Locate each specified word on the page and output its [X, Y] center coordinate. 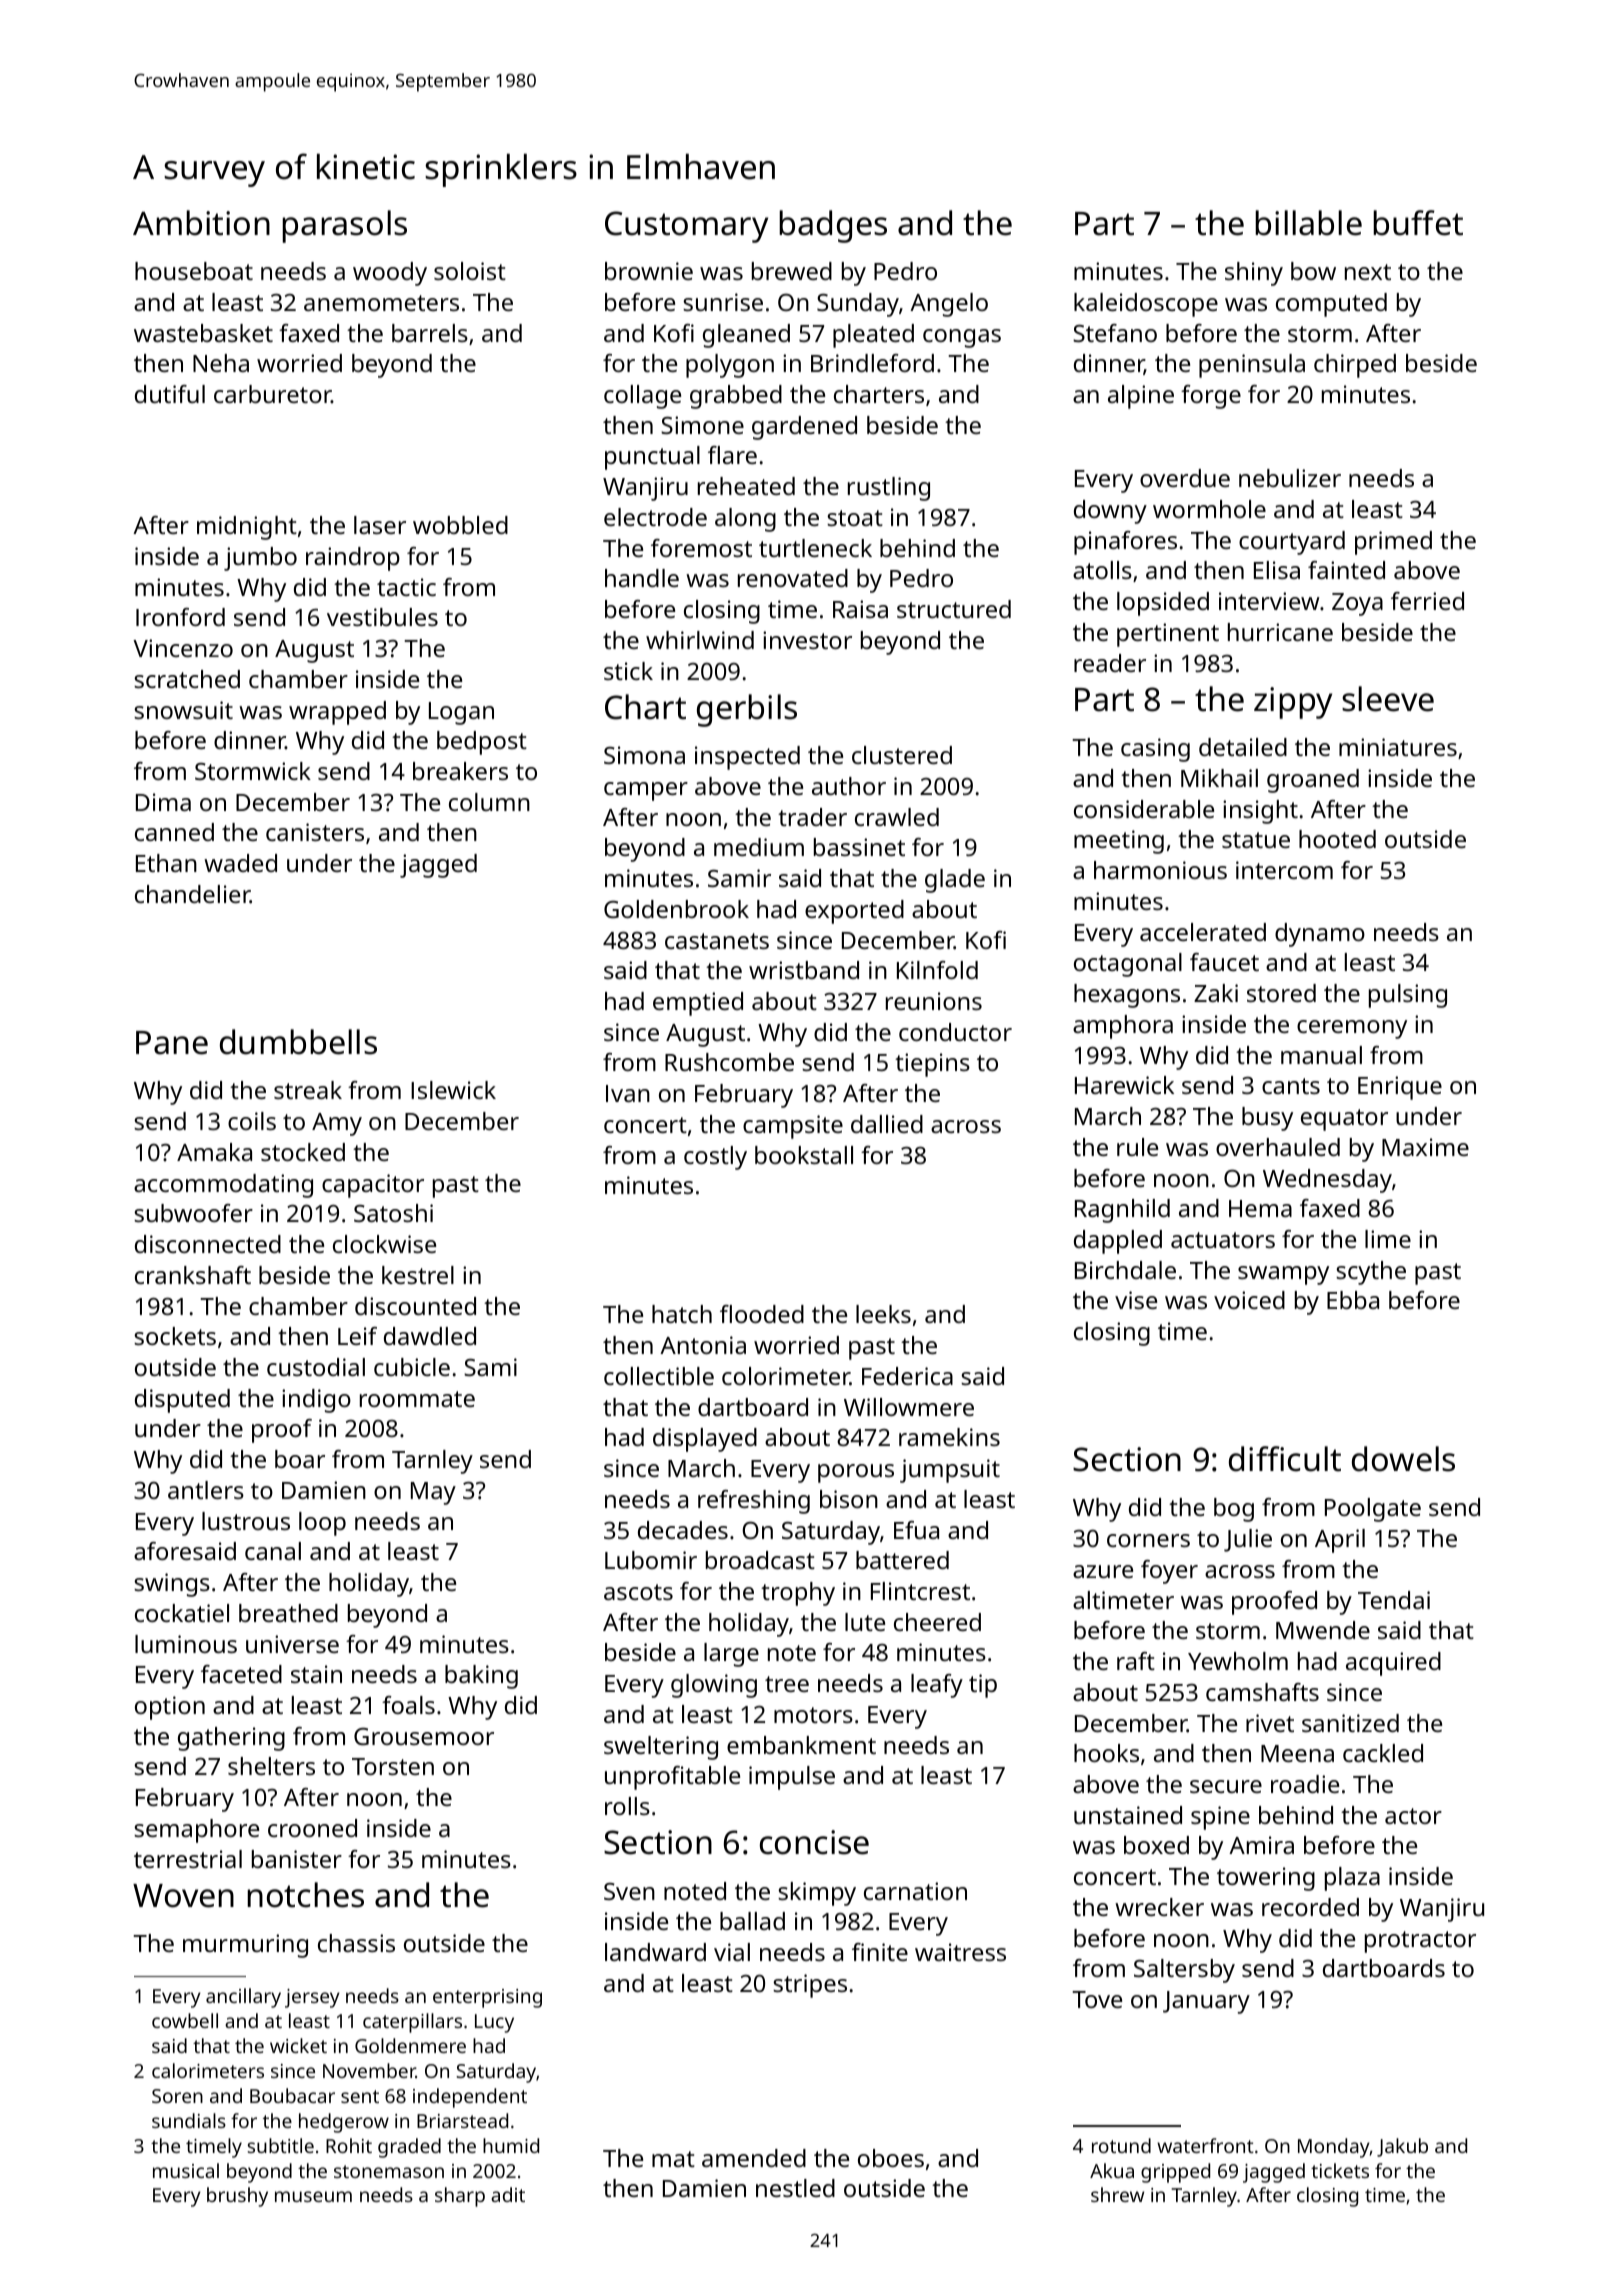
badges [833, 226]
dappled [1118, 1242]
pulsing [1408, 996]
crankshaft [193, 1275]
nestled [795, 2188]
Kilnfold [937, 970]
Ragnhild [1122, 1211]
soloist [470, 271]
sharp [460, 2197]
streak [308, 1090]
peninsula [1252, 366]
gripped [1175, 2173]
